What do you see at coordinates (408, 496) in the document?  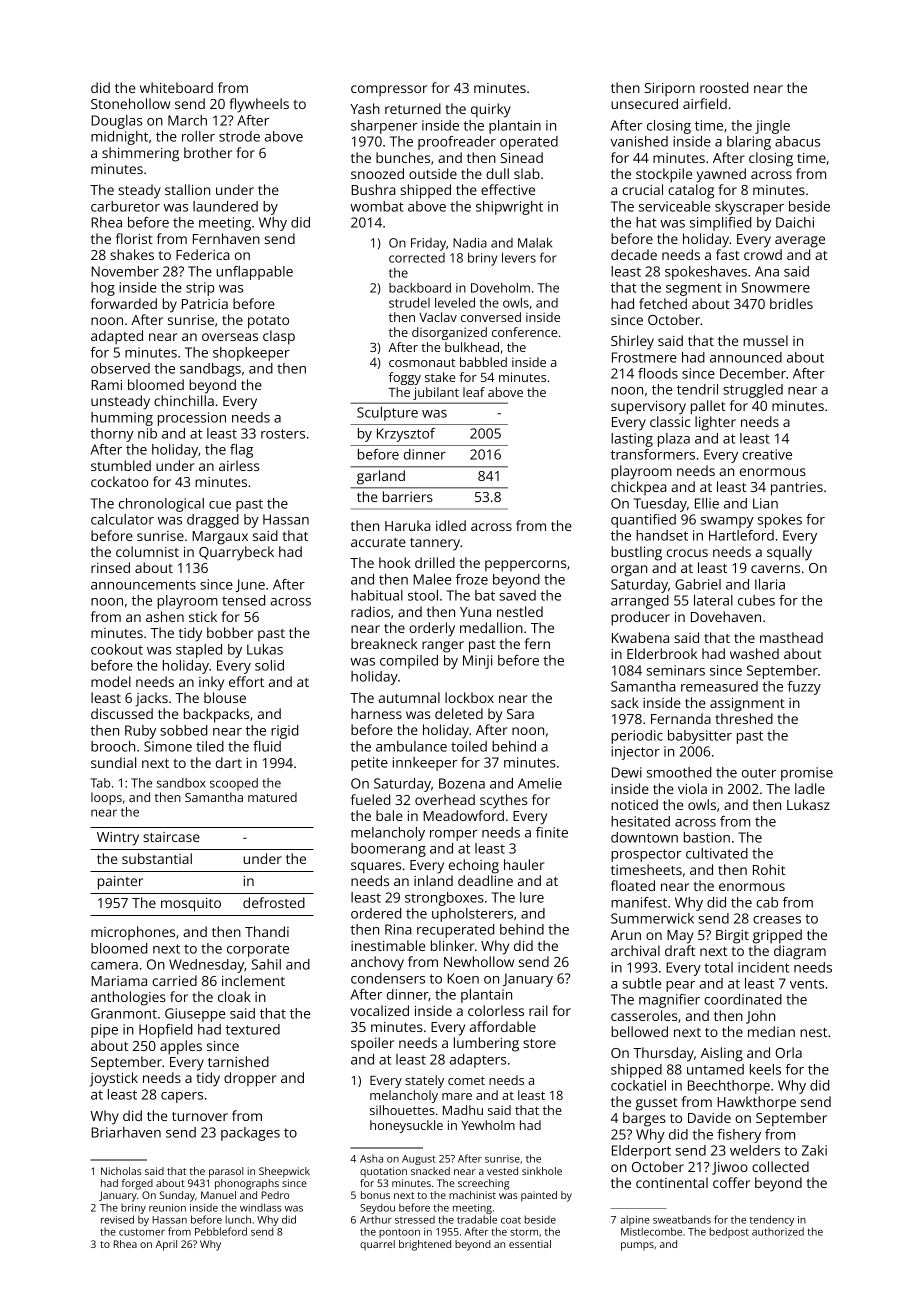 I see `barriers` at bounding box center [408, 496].
